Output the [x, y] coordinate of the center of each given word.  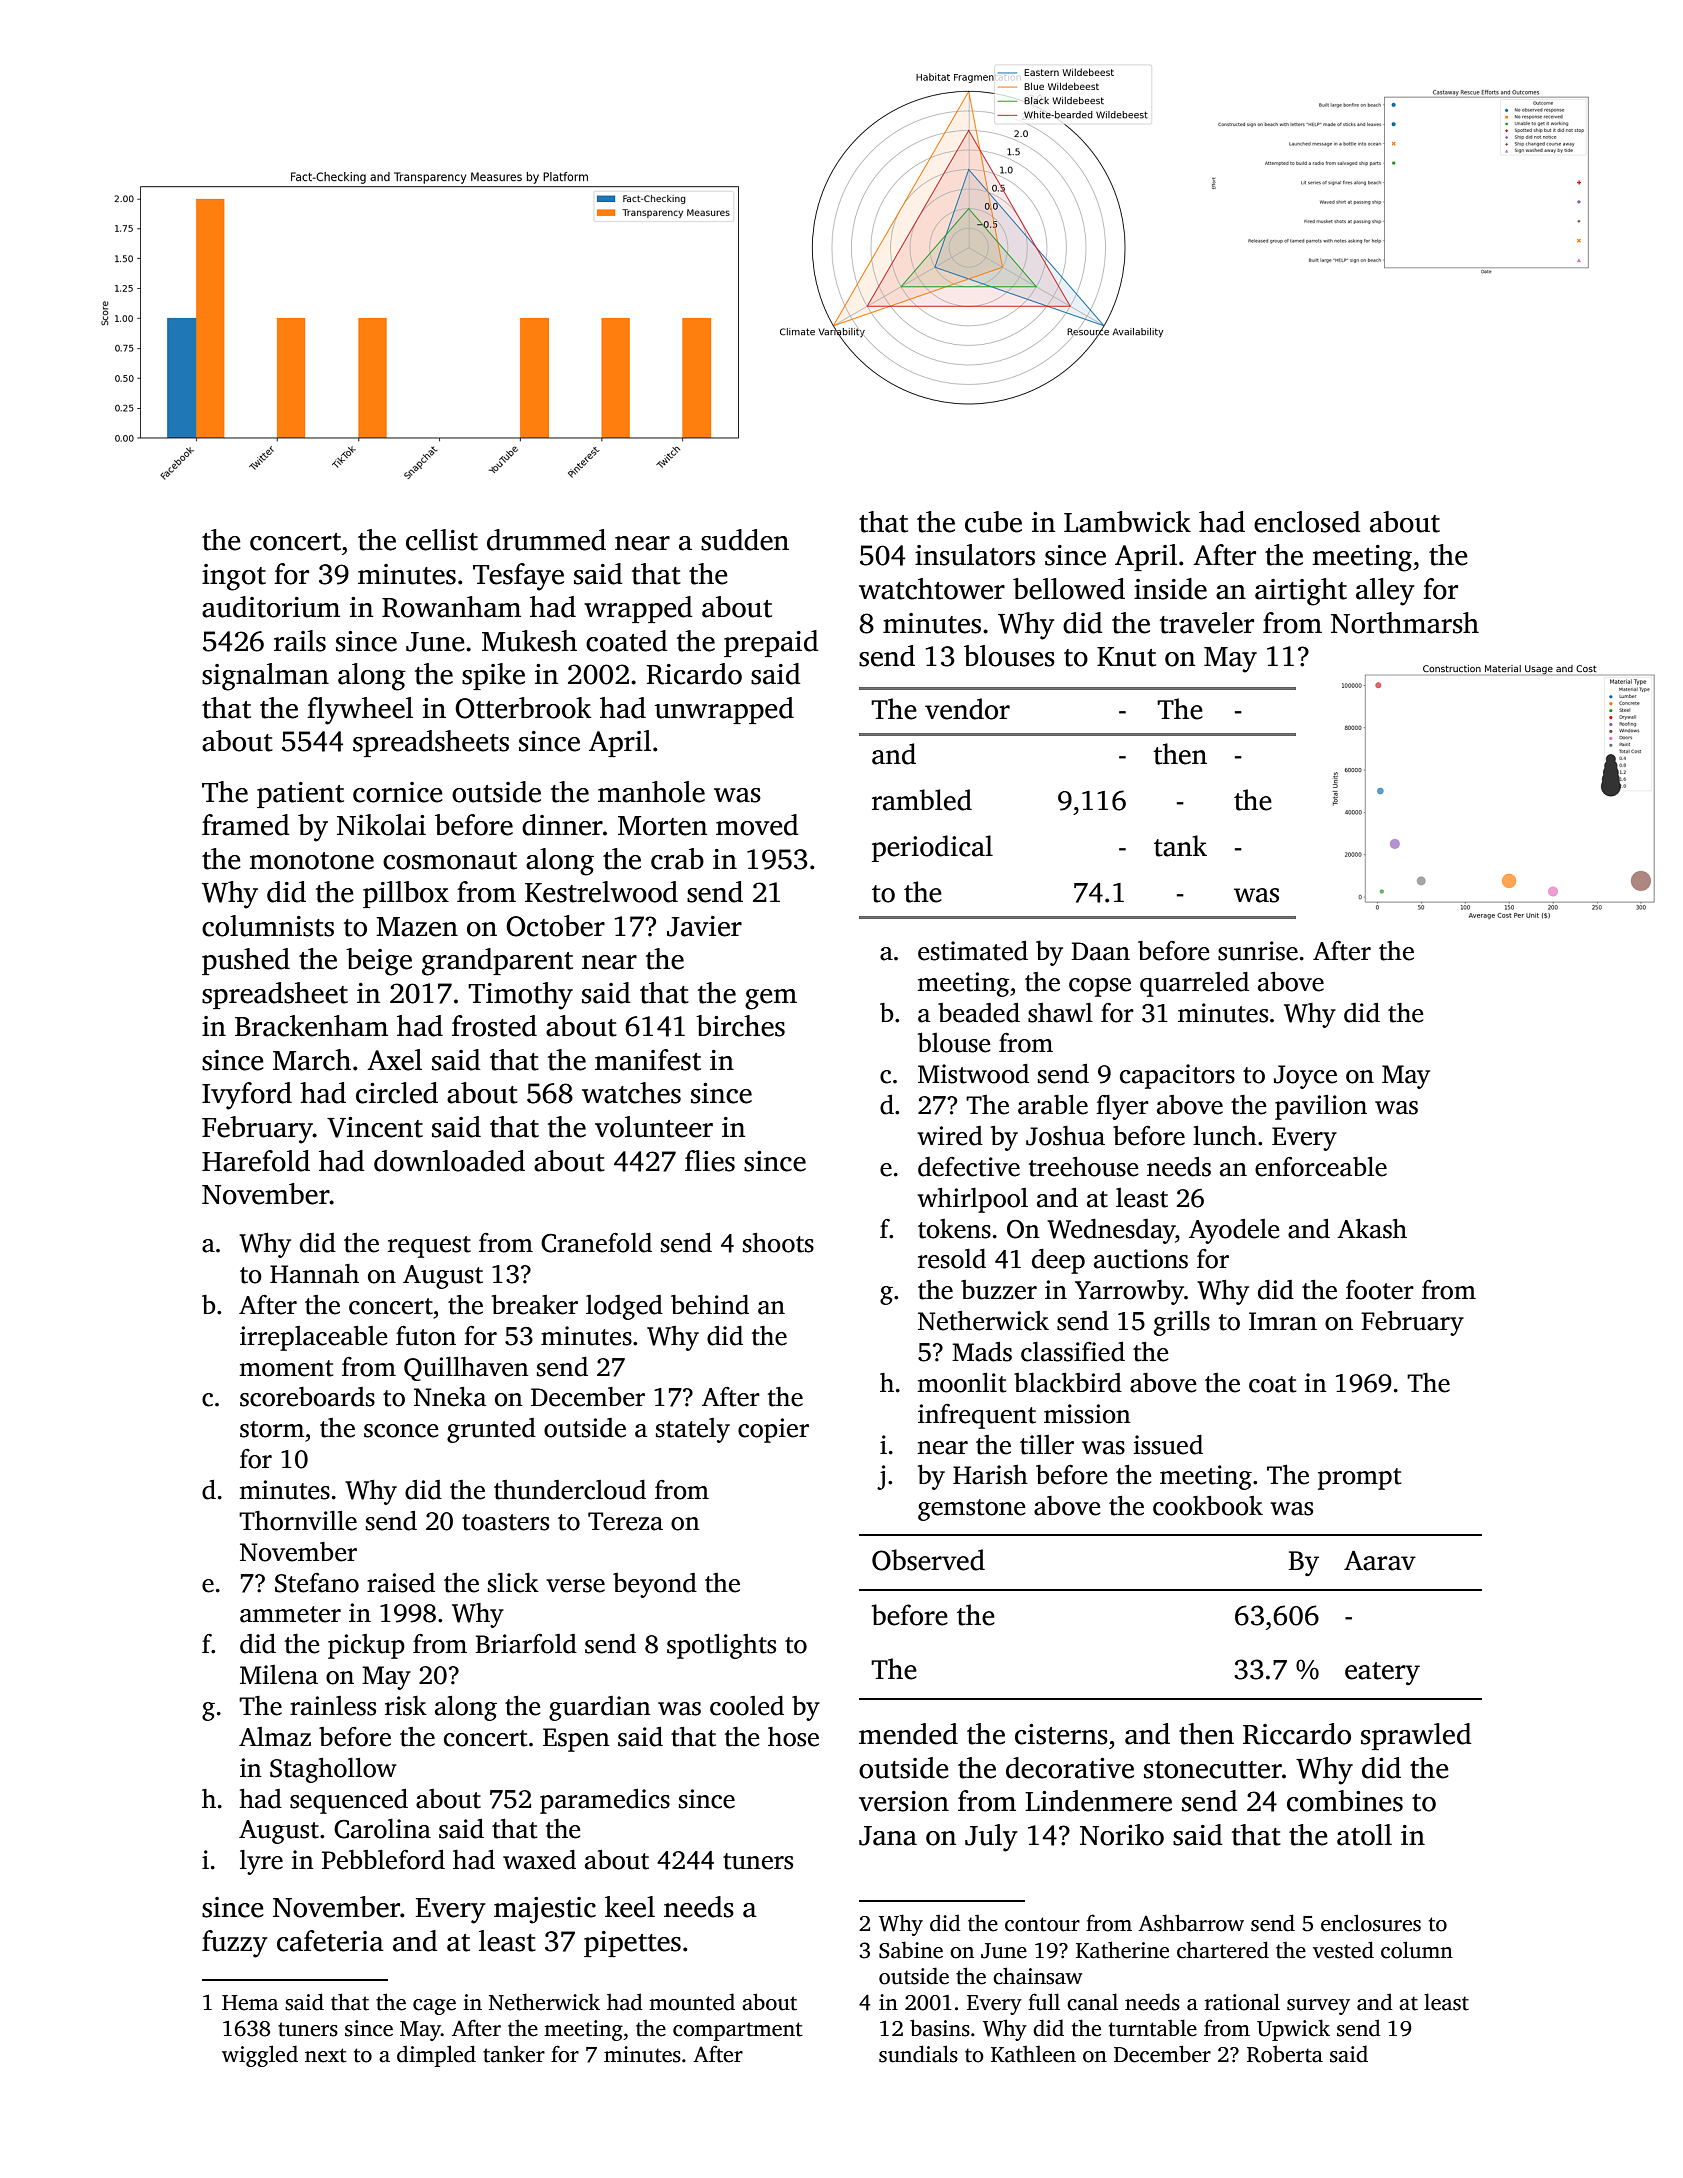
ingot [234, 577]
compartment [738, 2031]
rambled [922, 800]
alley [1385, 592]
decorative [1070, 1768]
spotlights [721, 1646]
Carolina [382, 1829]
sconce [401, 1431]
